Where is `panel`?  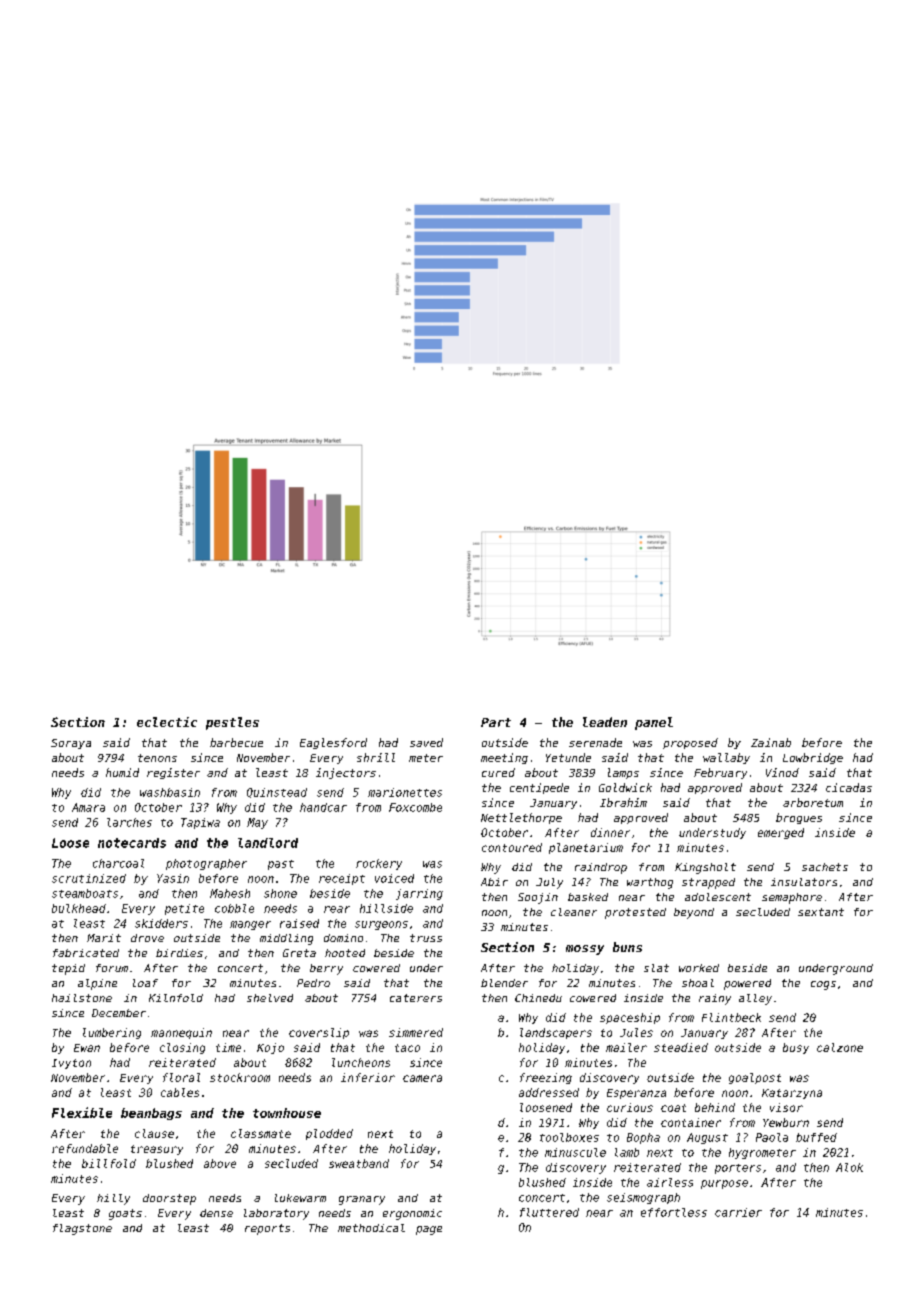
panel is located at coordinates (654, 723).
